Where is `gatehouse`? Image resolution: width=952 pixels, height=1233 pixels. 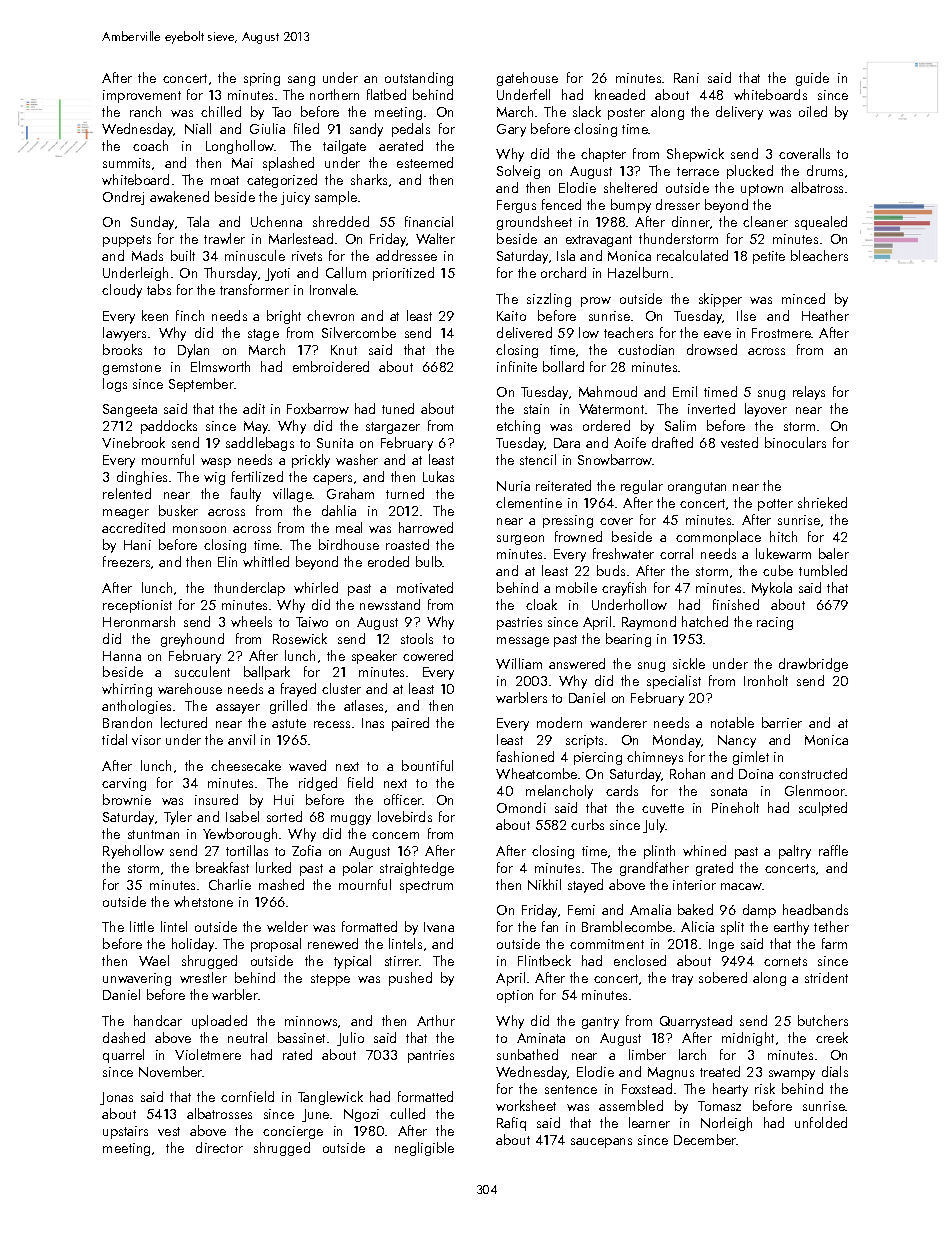
gatehouse is located at coordinates (527, 79).
